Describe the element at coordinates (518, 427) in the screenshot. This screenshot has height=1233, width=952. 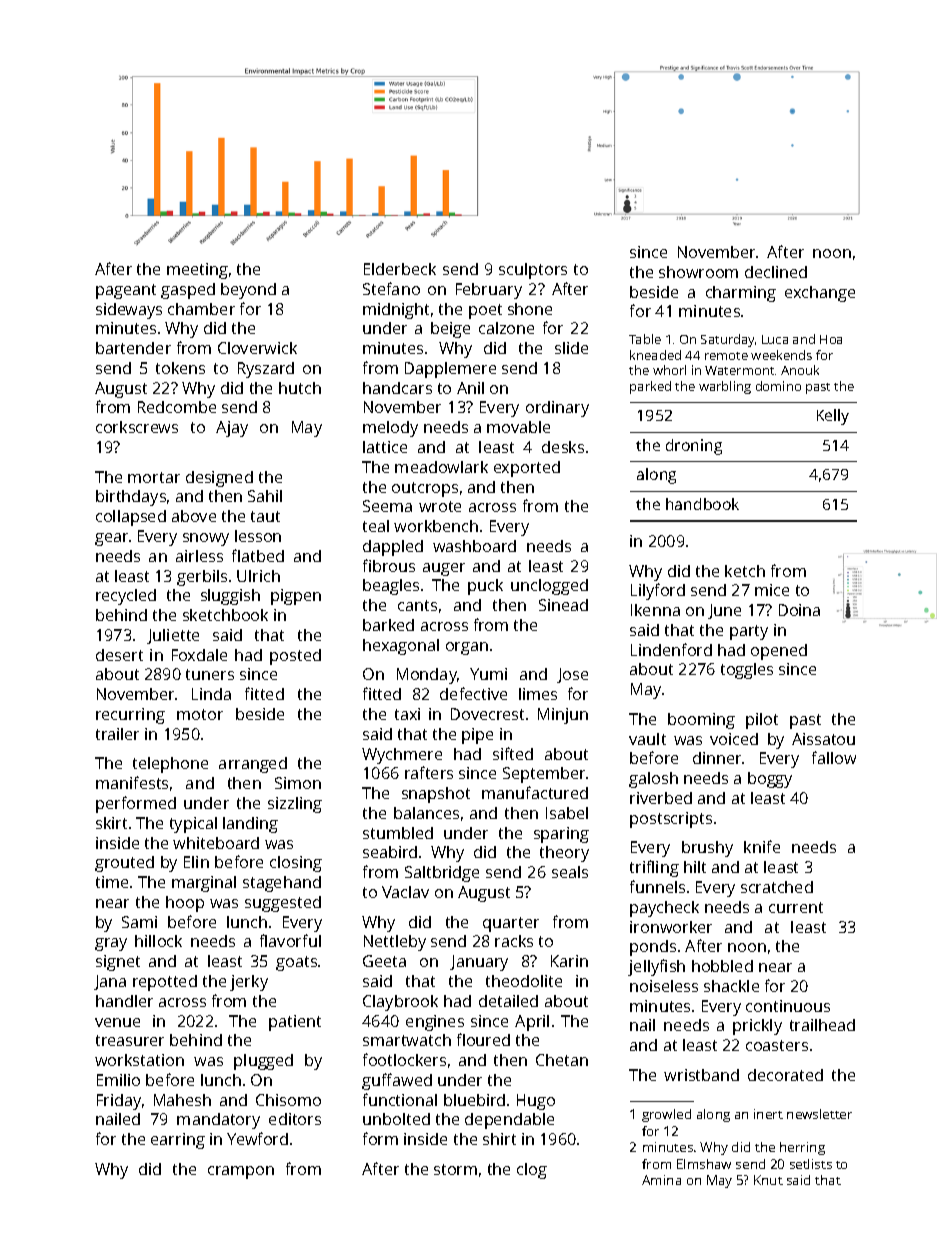
I see `movable` at that location.
